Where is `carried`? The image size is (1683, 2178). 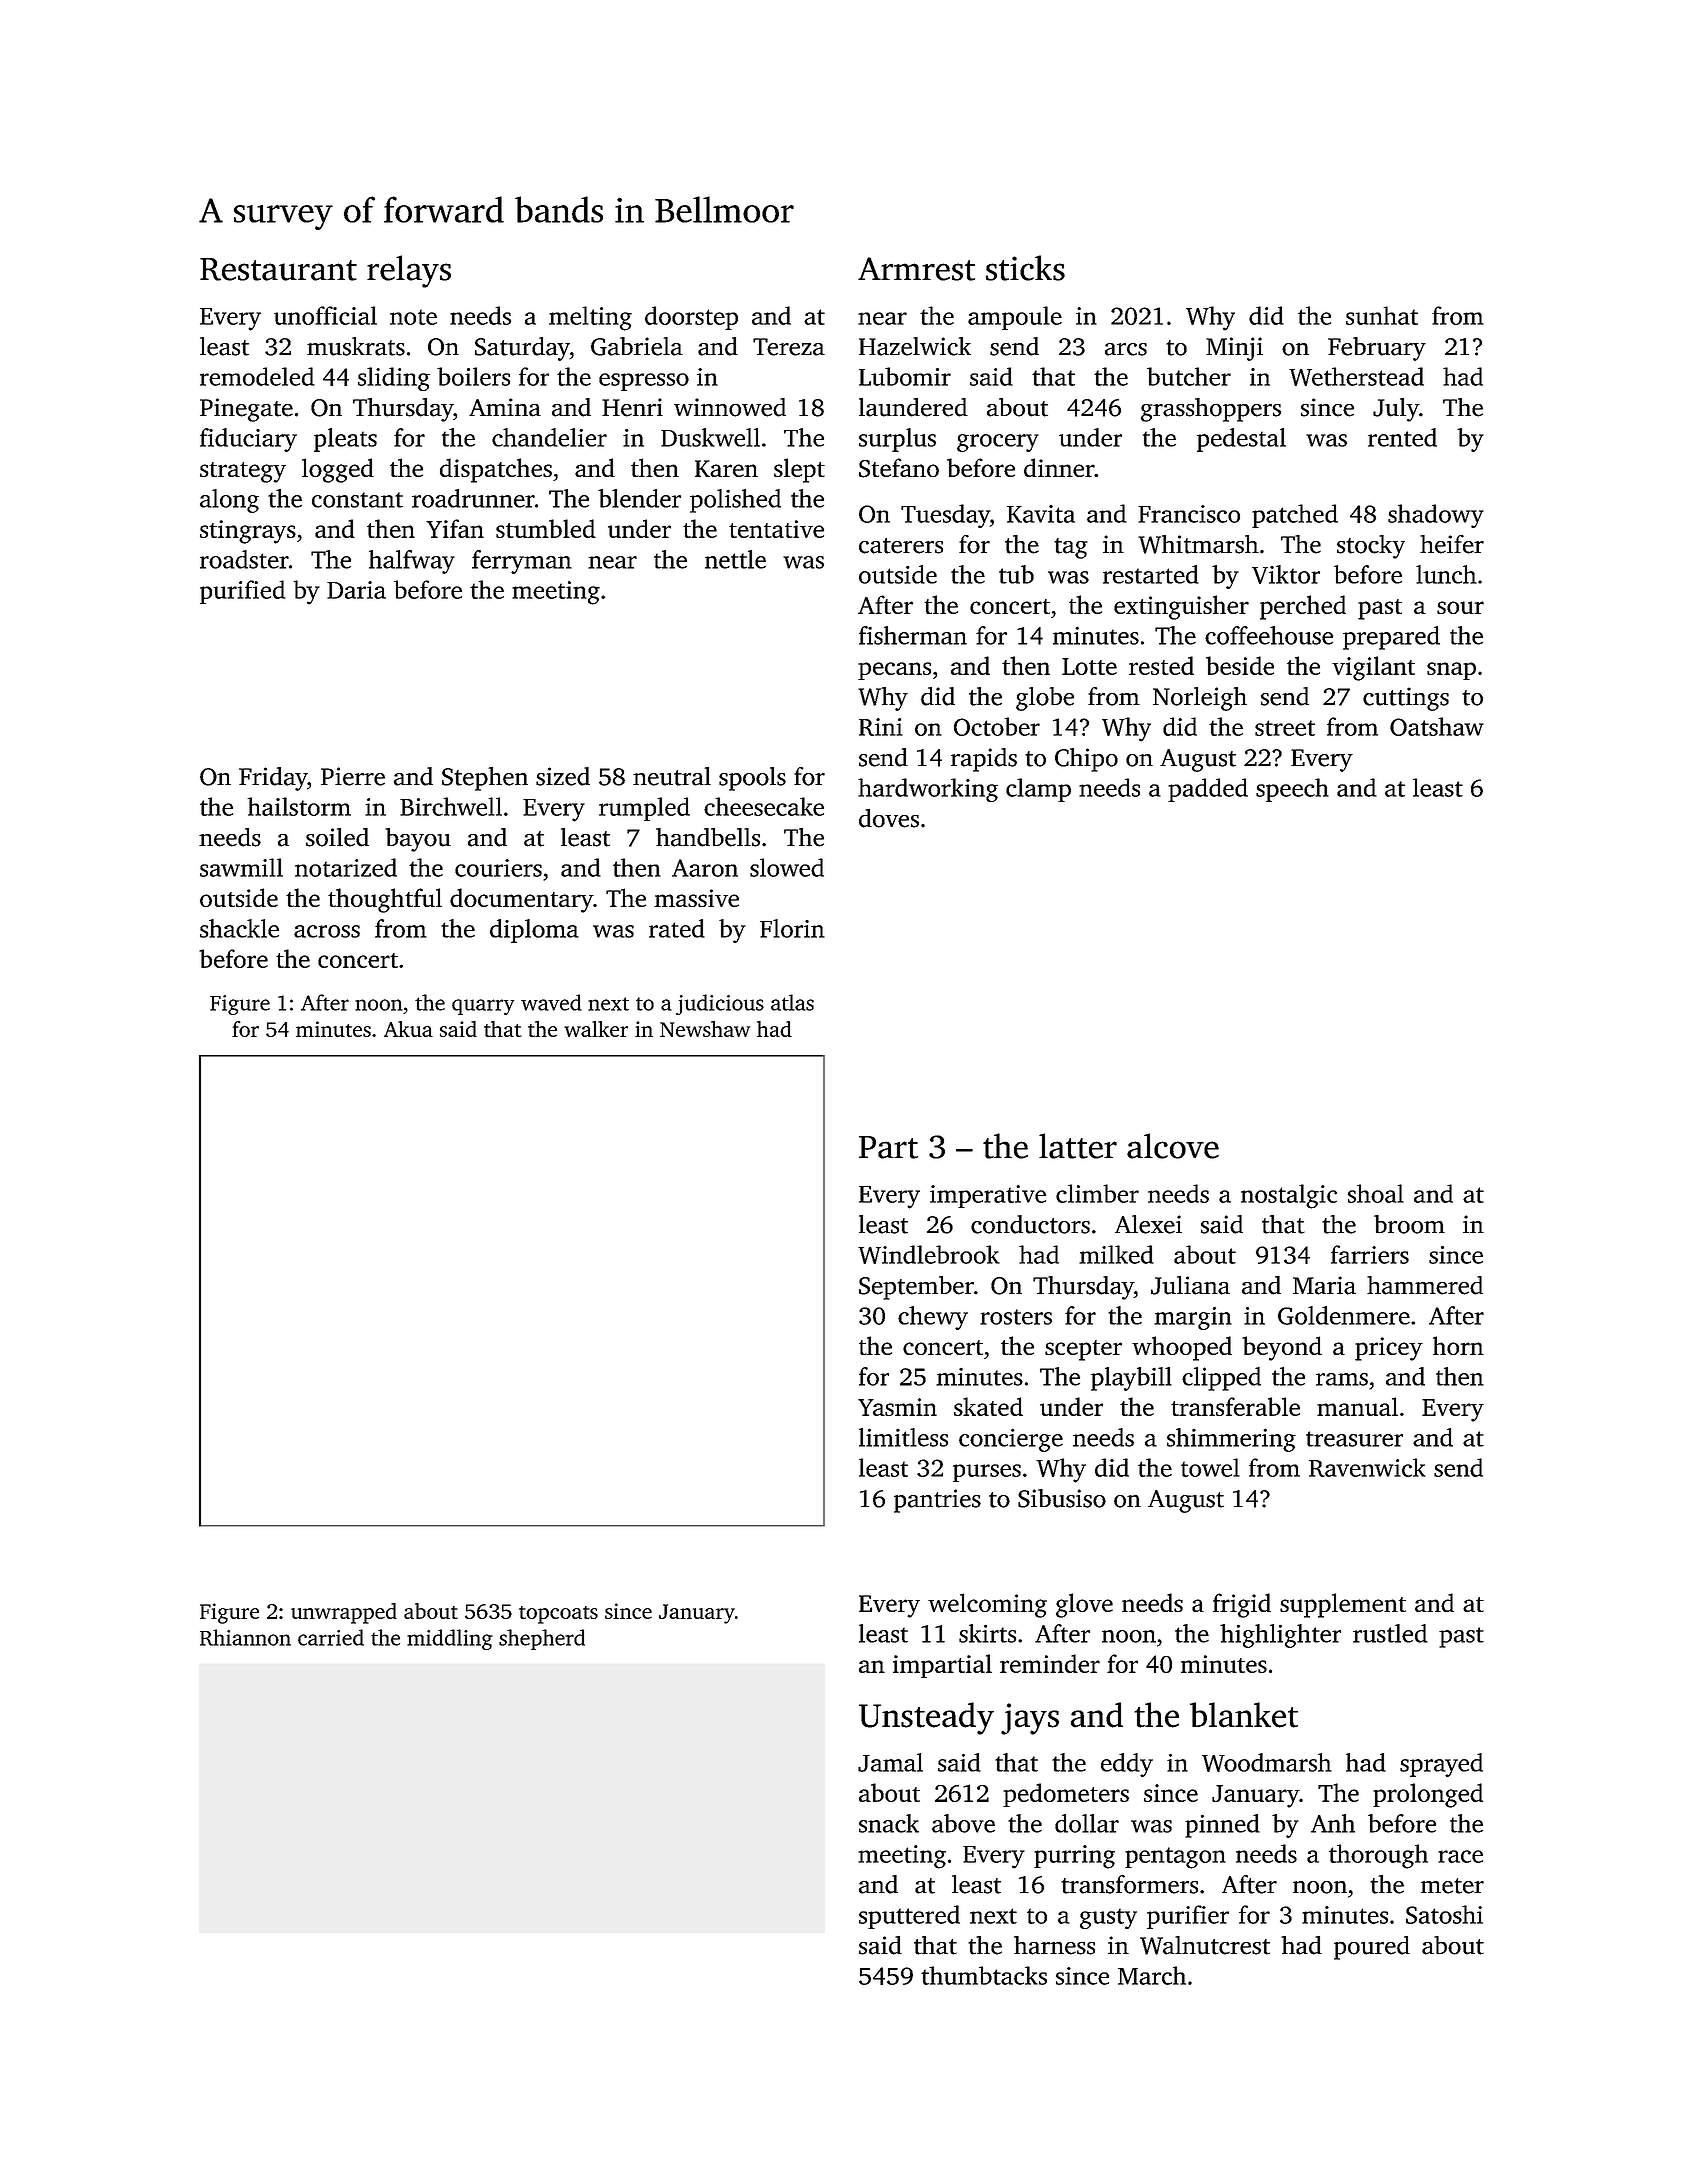 carried is located at coordinates (331, 1637).
